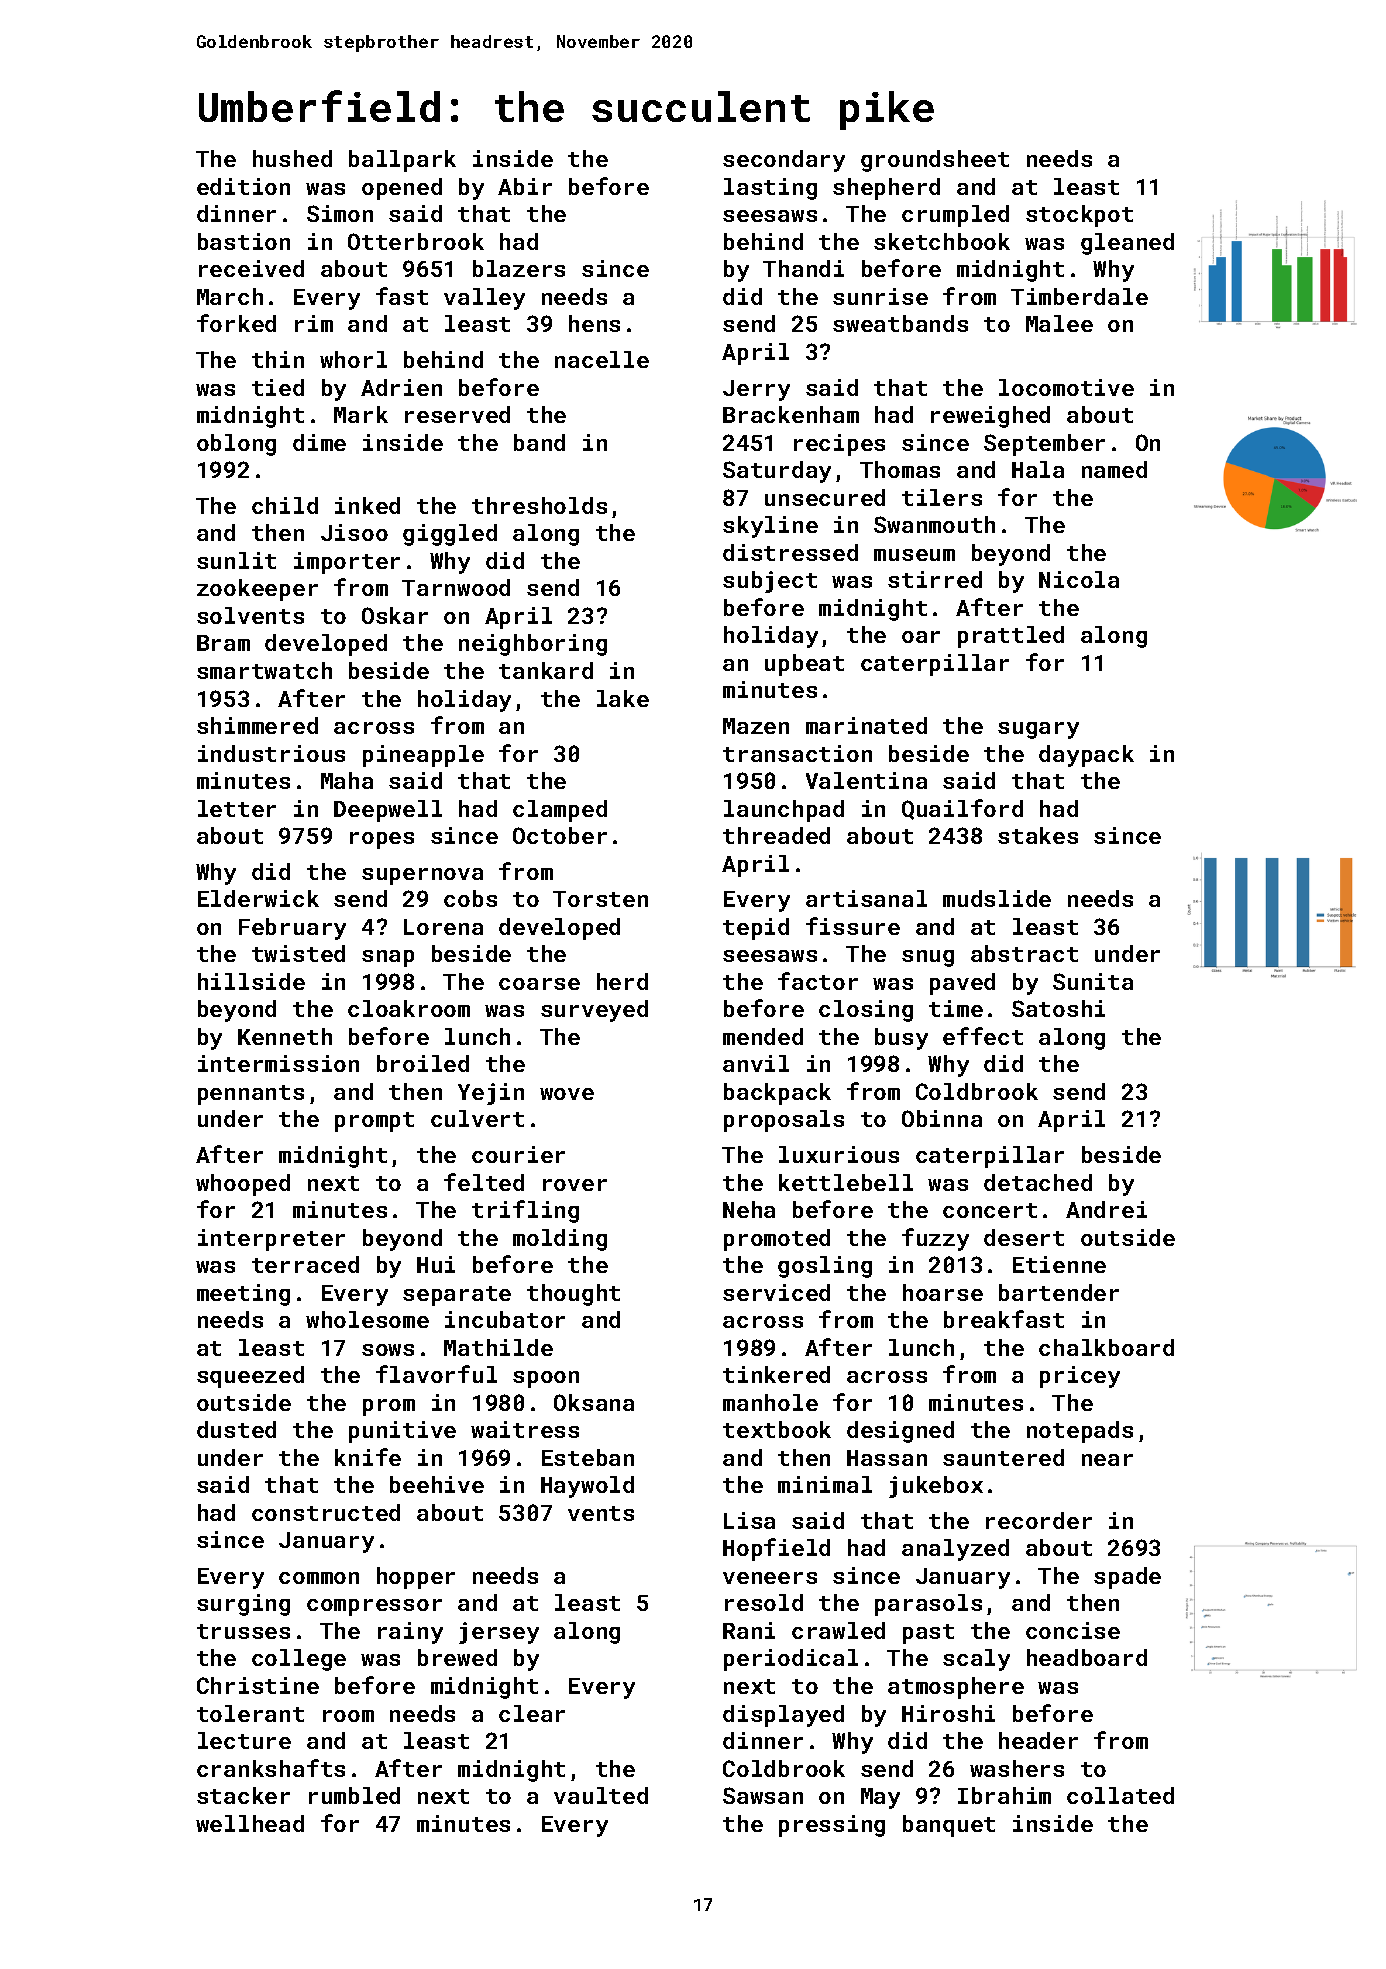  What do you see at coordinates (292, 158) in the screenshot?
I see `hushed` at bounding box center [292, 158].
